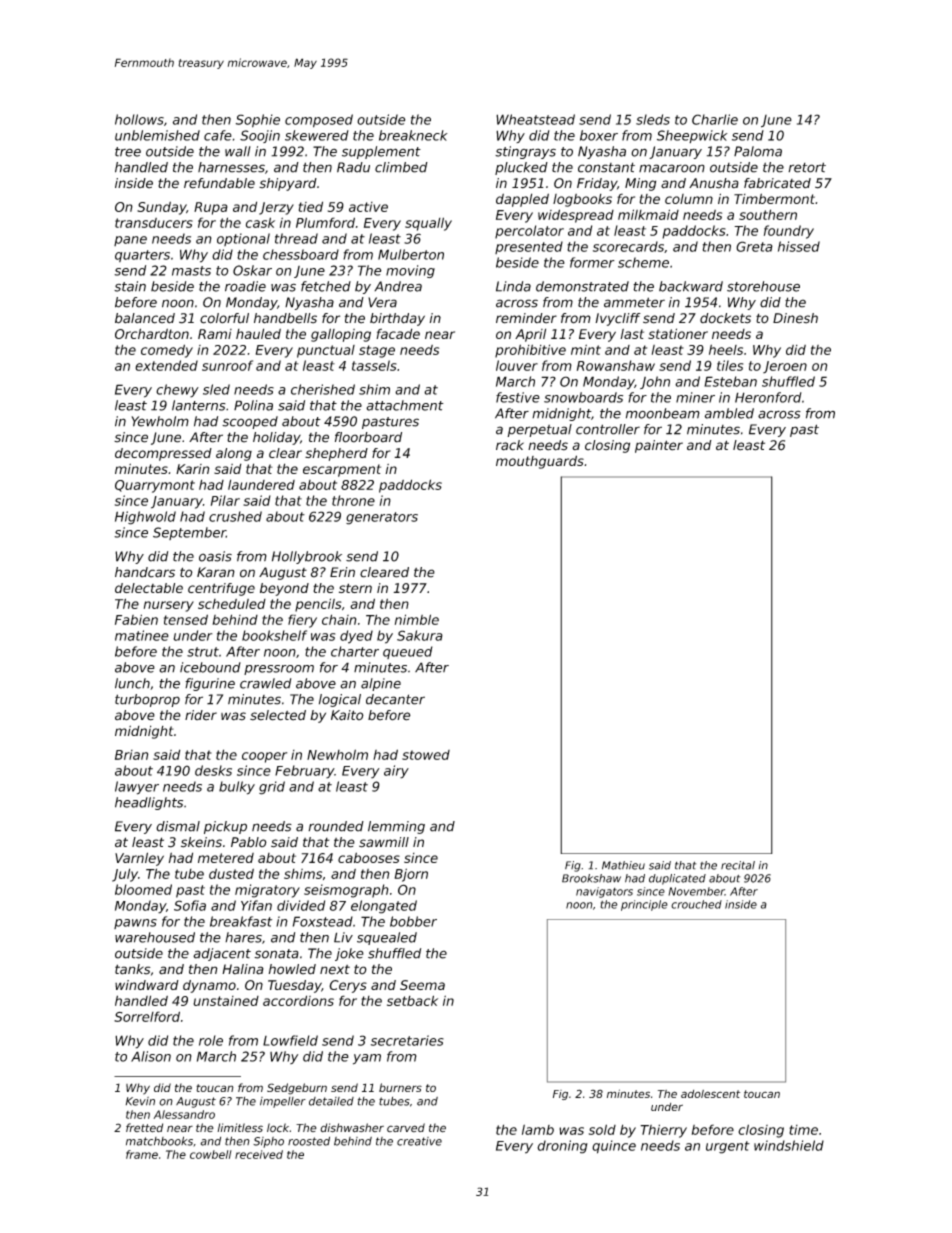  Describe the element at coordinates (562, 1147) in the screenshot. I see `droning` at that location.
